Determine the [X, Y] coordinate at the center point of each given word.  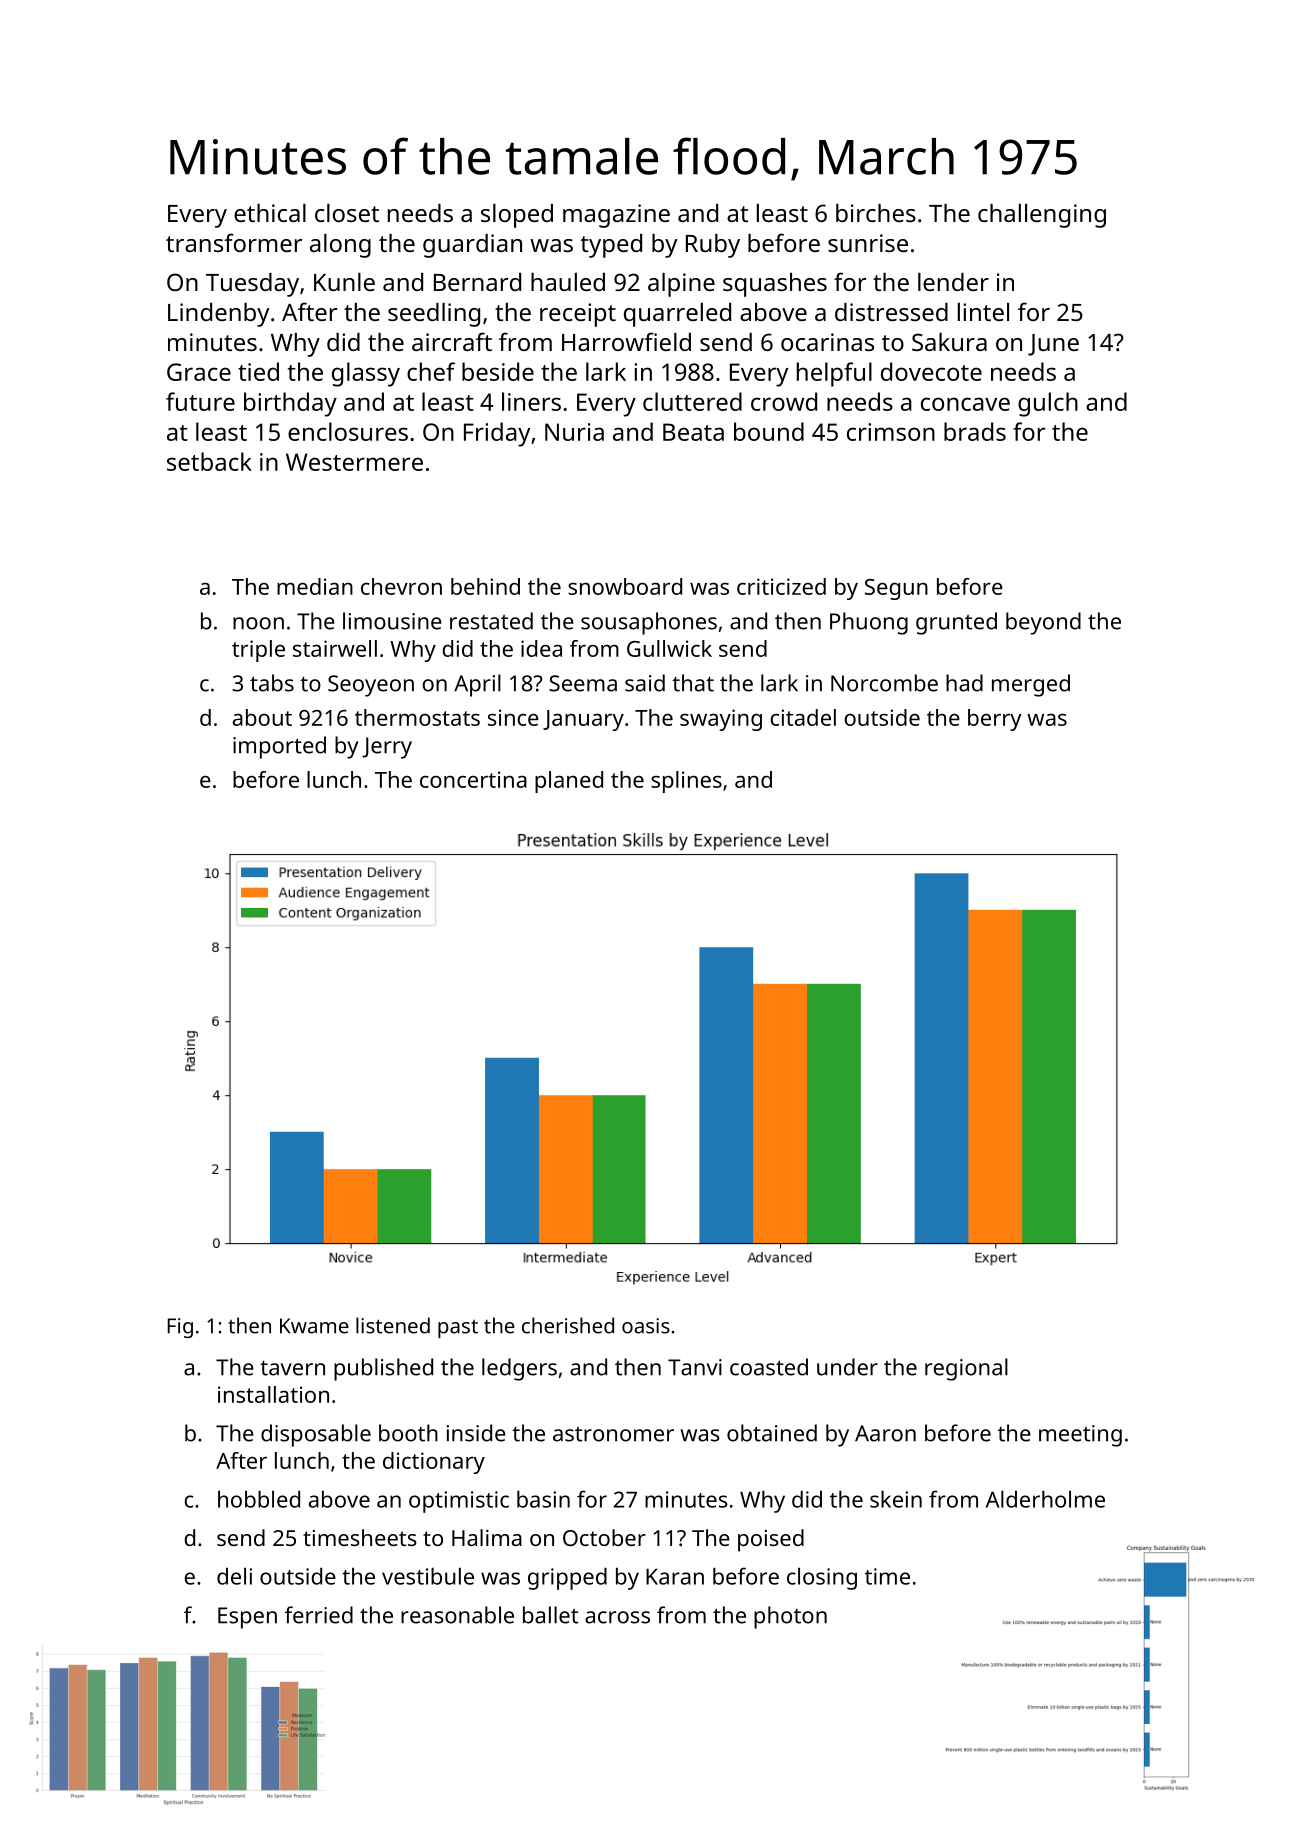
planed [569, 782]
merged [1031, 685]
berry [995, 720]
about [262, 717]
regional [966, 1369]
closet [347, 213]
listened [393, 1325]
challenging [1042, 216]
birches [876, 213]
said [645, 683]
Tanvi [695, 1367]
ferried [319, 1615]
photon [790, 1617]
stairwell [335, 648]
